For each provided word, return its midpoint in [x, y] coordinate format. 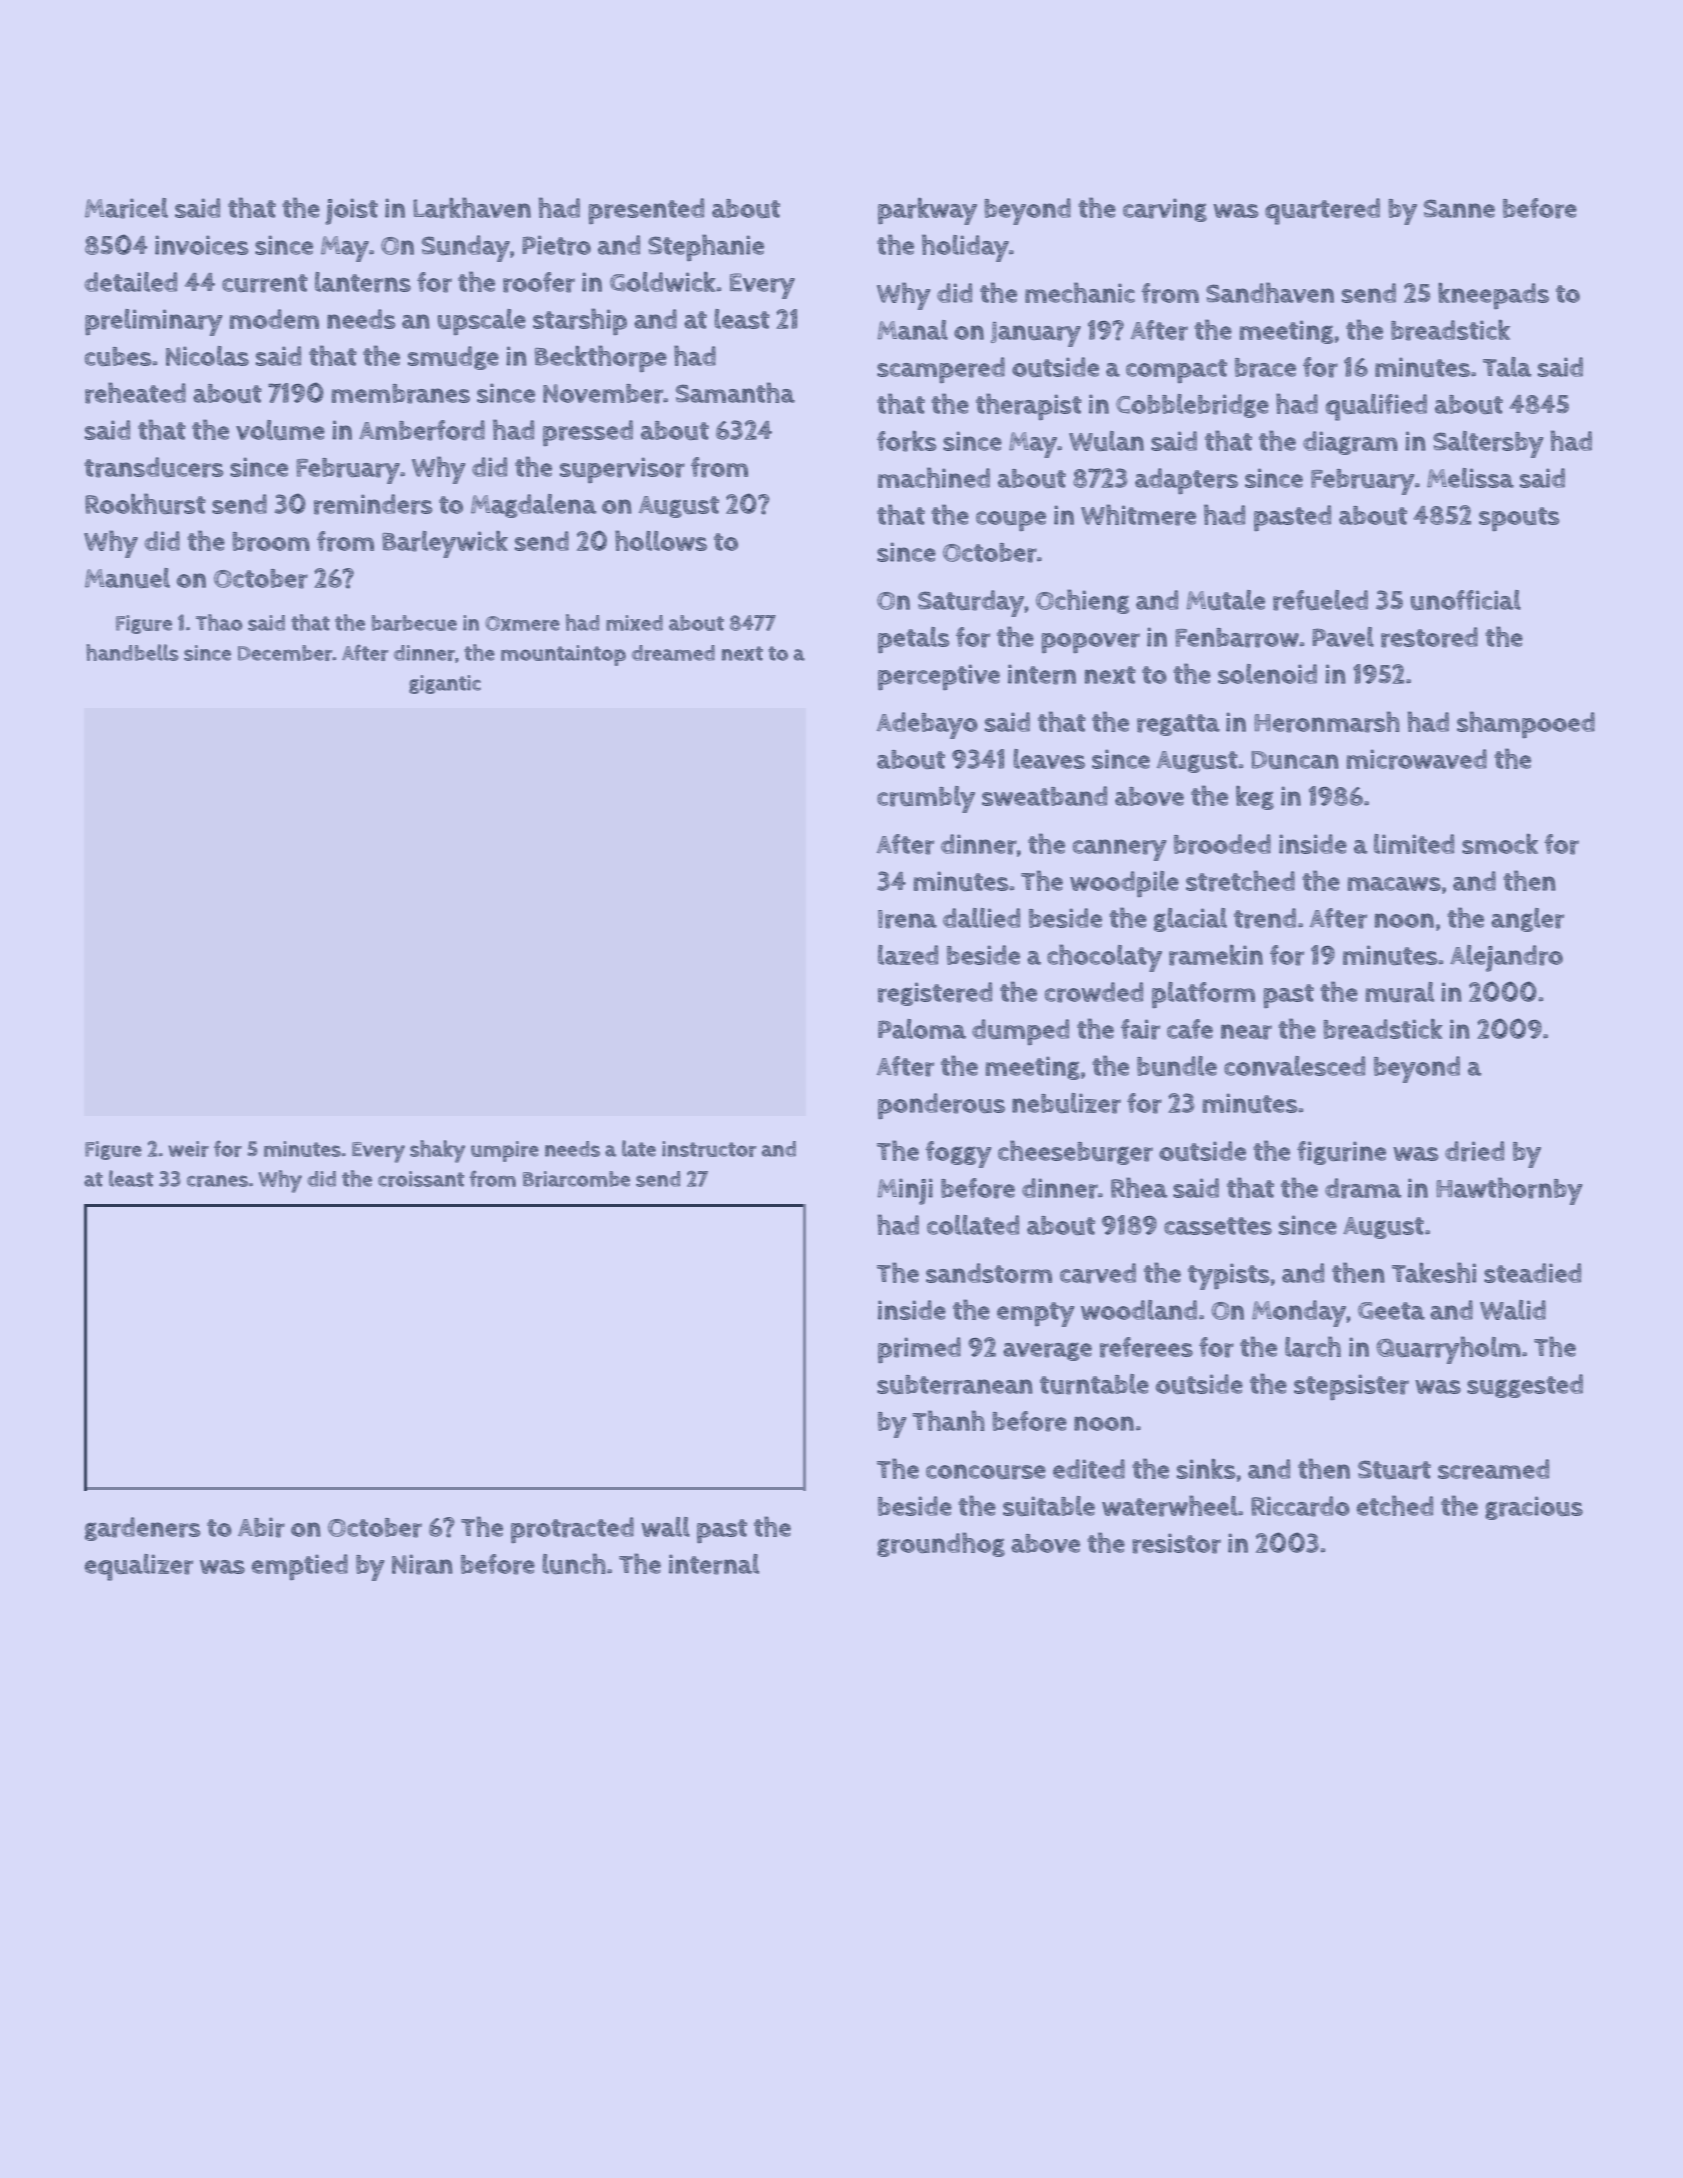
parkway [927, 211]
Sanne [1459, 208]
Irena [907, 919]
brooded [1222, 844]
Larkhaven [472, 208]
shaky [437, 1151]
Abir [261, 1527]
